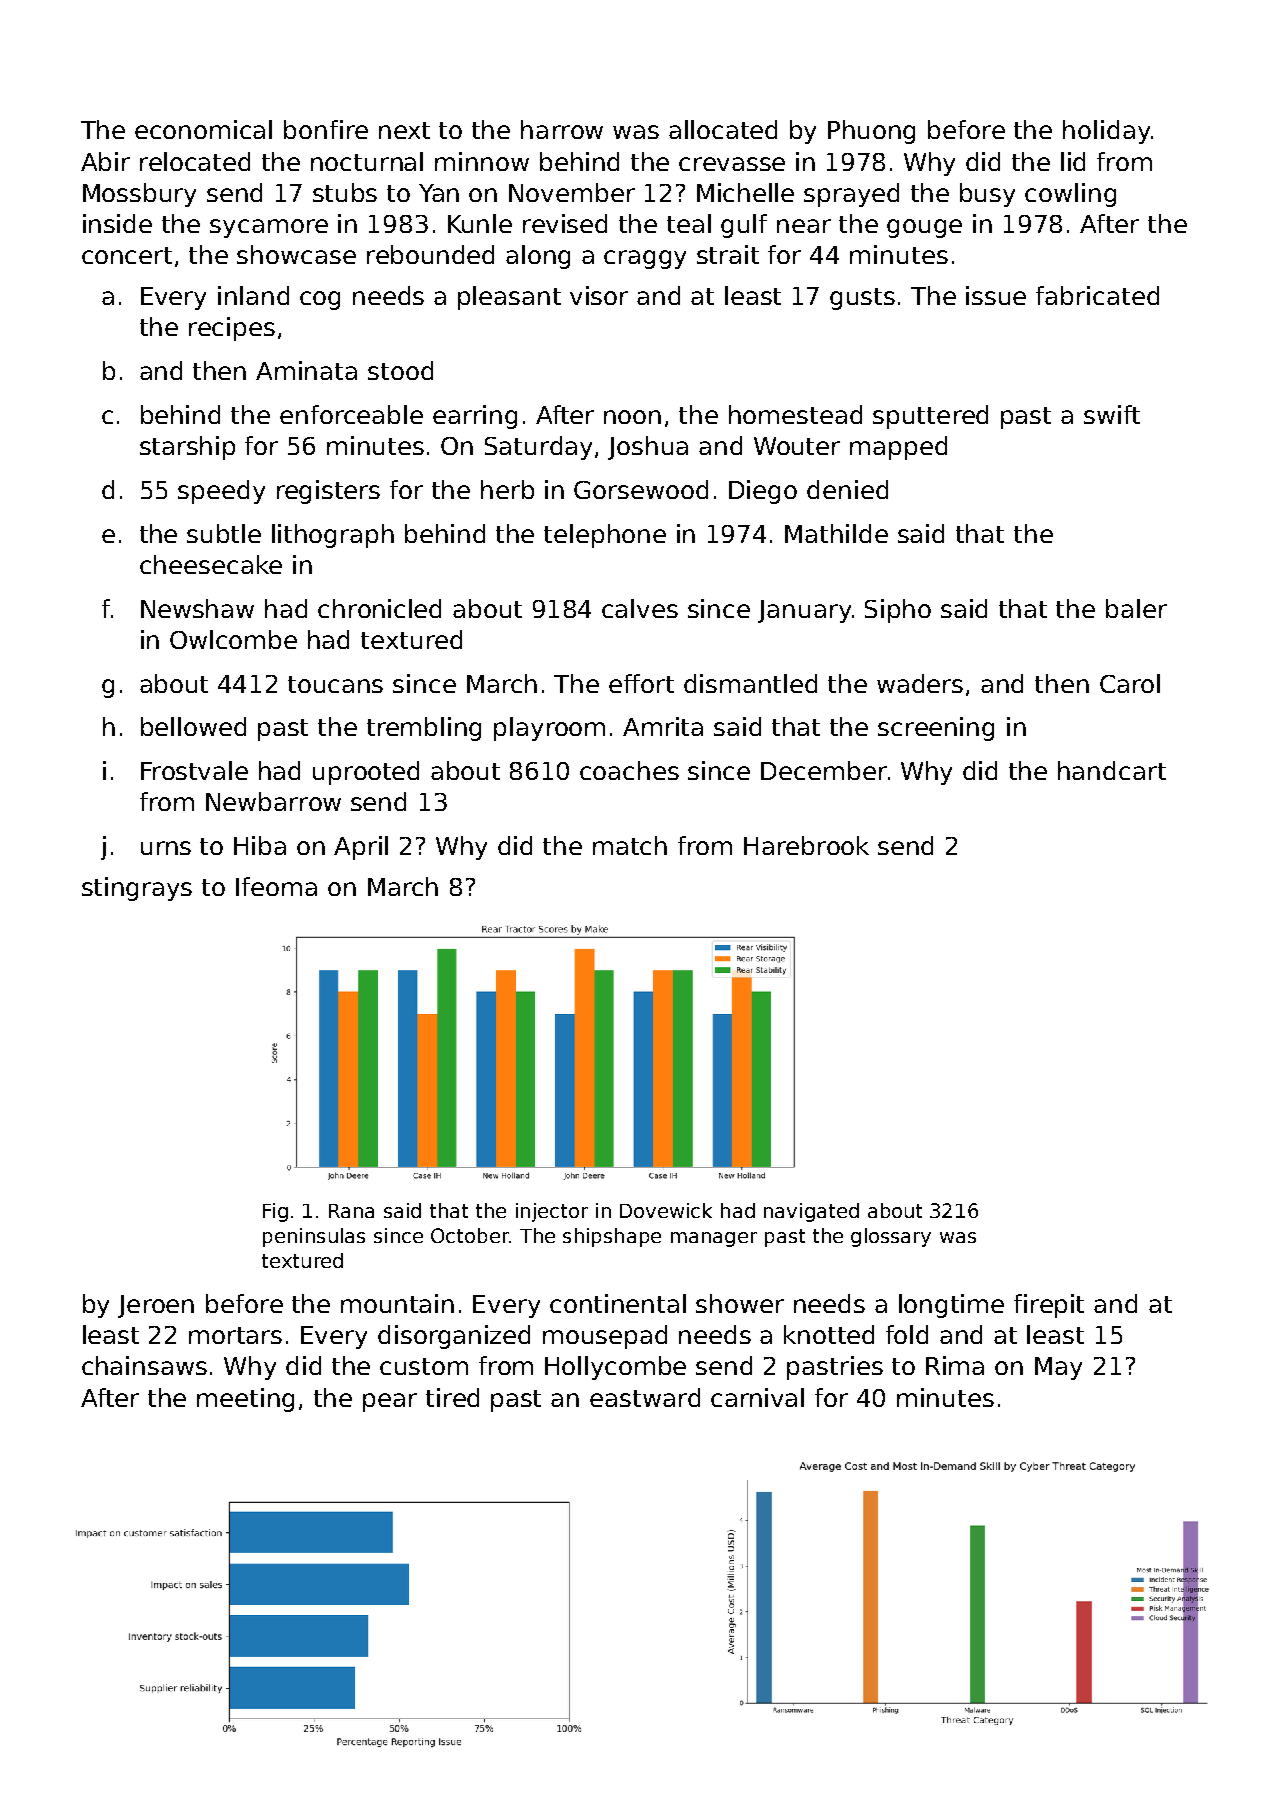 Image resolution: width=1273 pixels, height=1801 pixels. What do you see at coordinates (987, 195) in the screenshot?
I see `busy` at bounding box center [987, 195].
